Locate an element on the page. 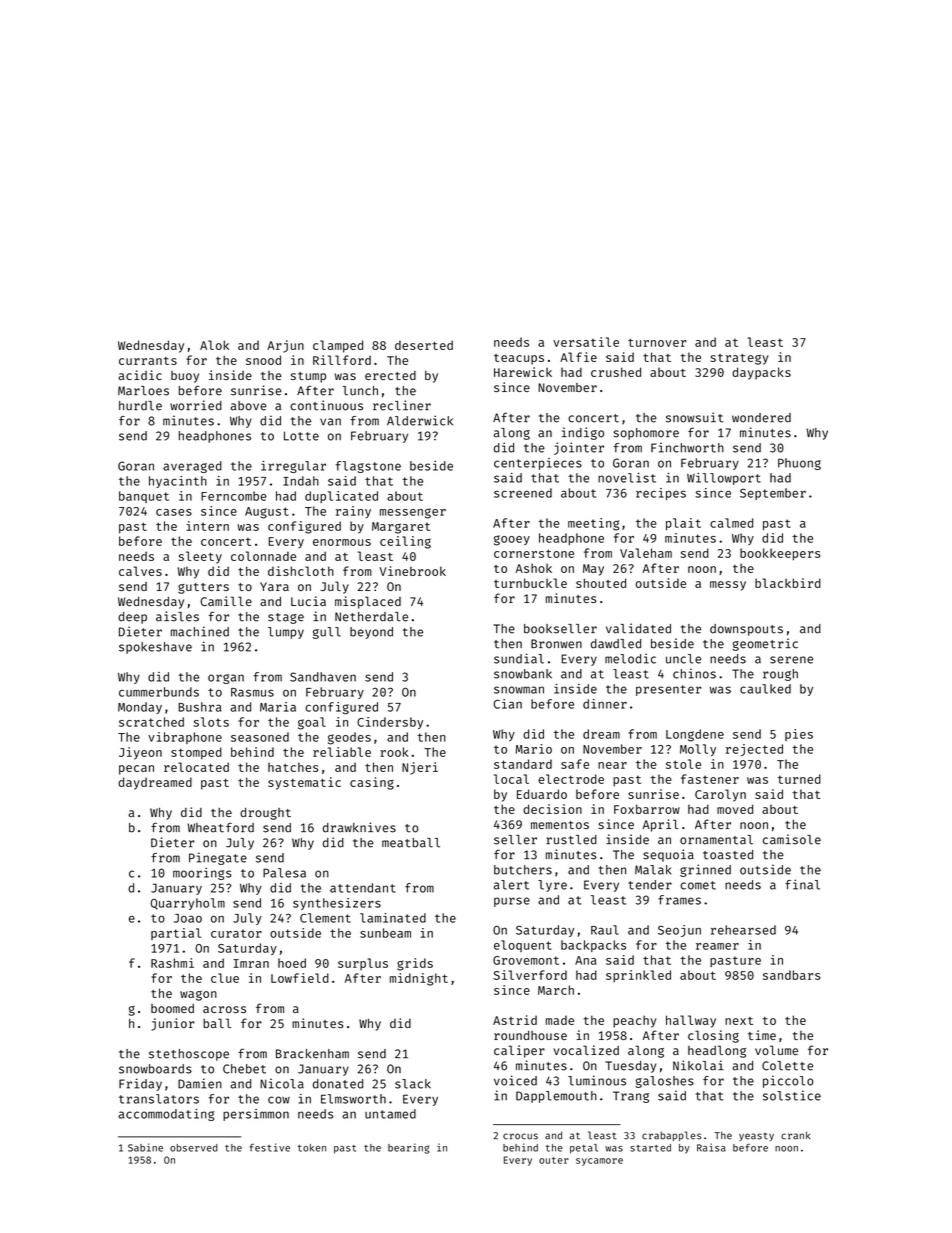  local is located at coordinates (511, 779).
